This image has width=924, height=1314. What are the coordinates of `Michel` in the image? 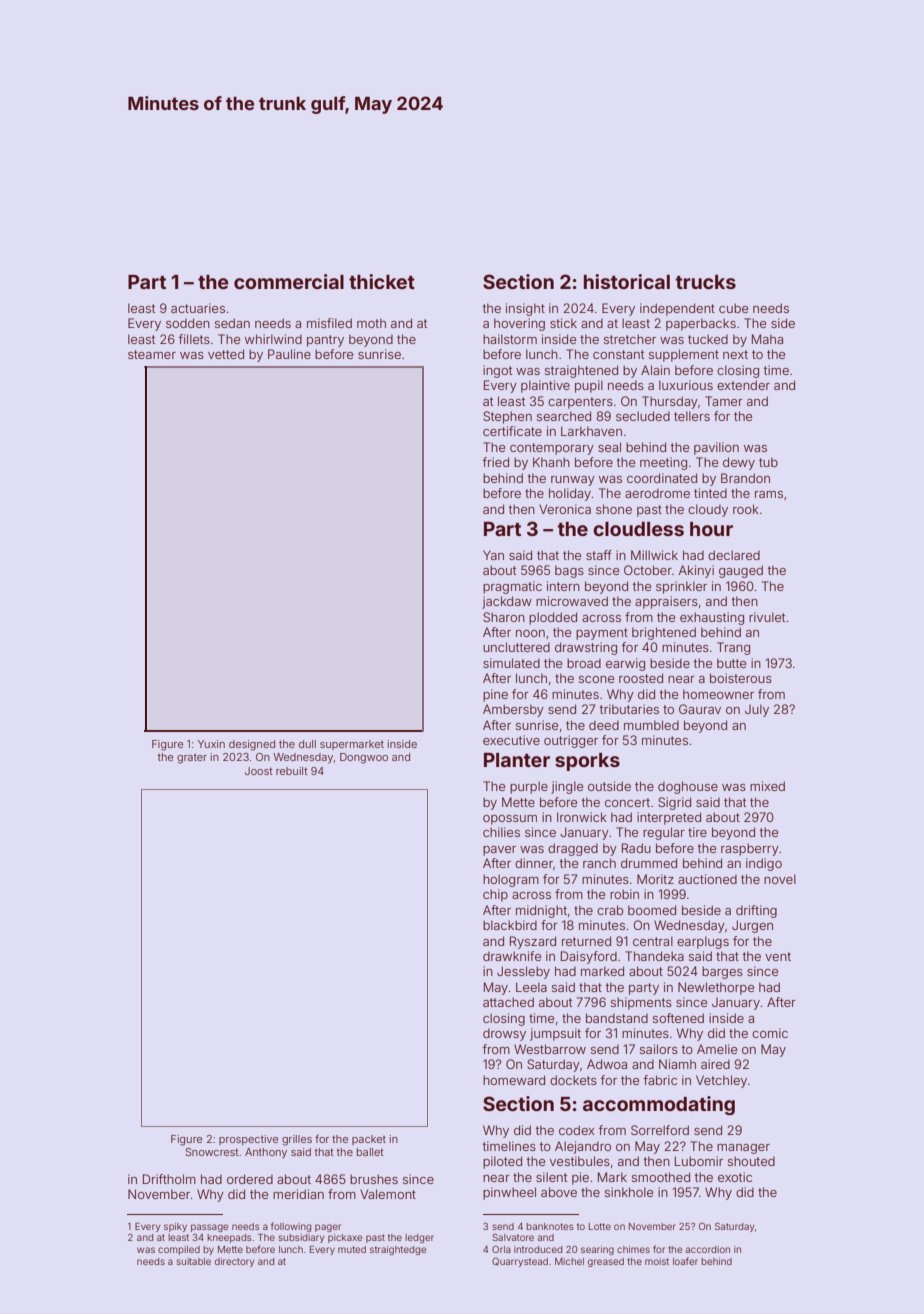 It's located at (569, 1261).
